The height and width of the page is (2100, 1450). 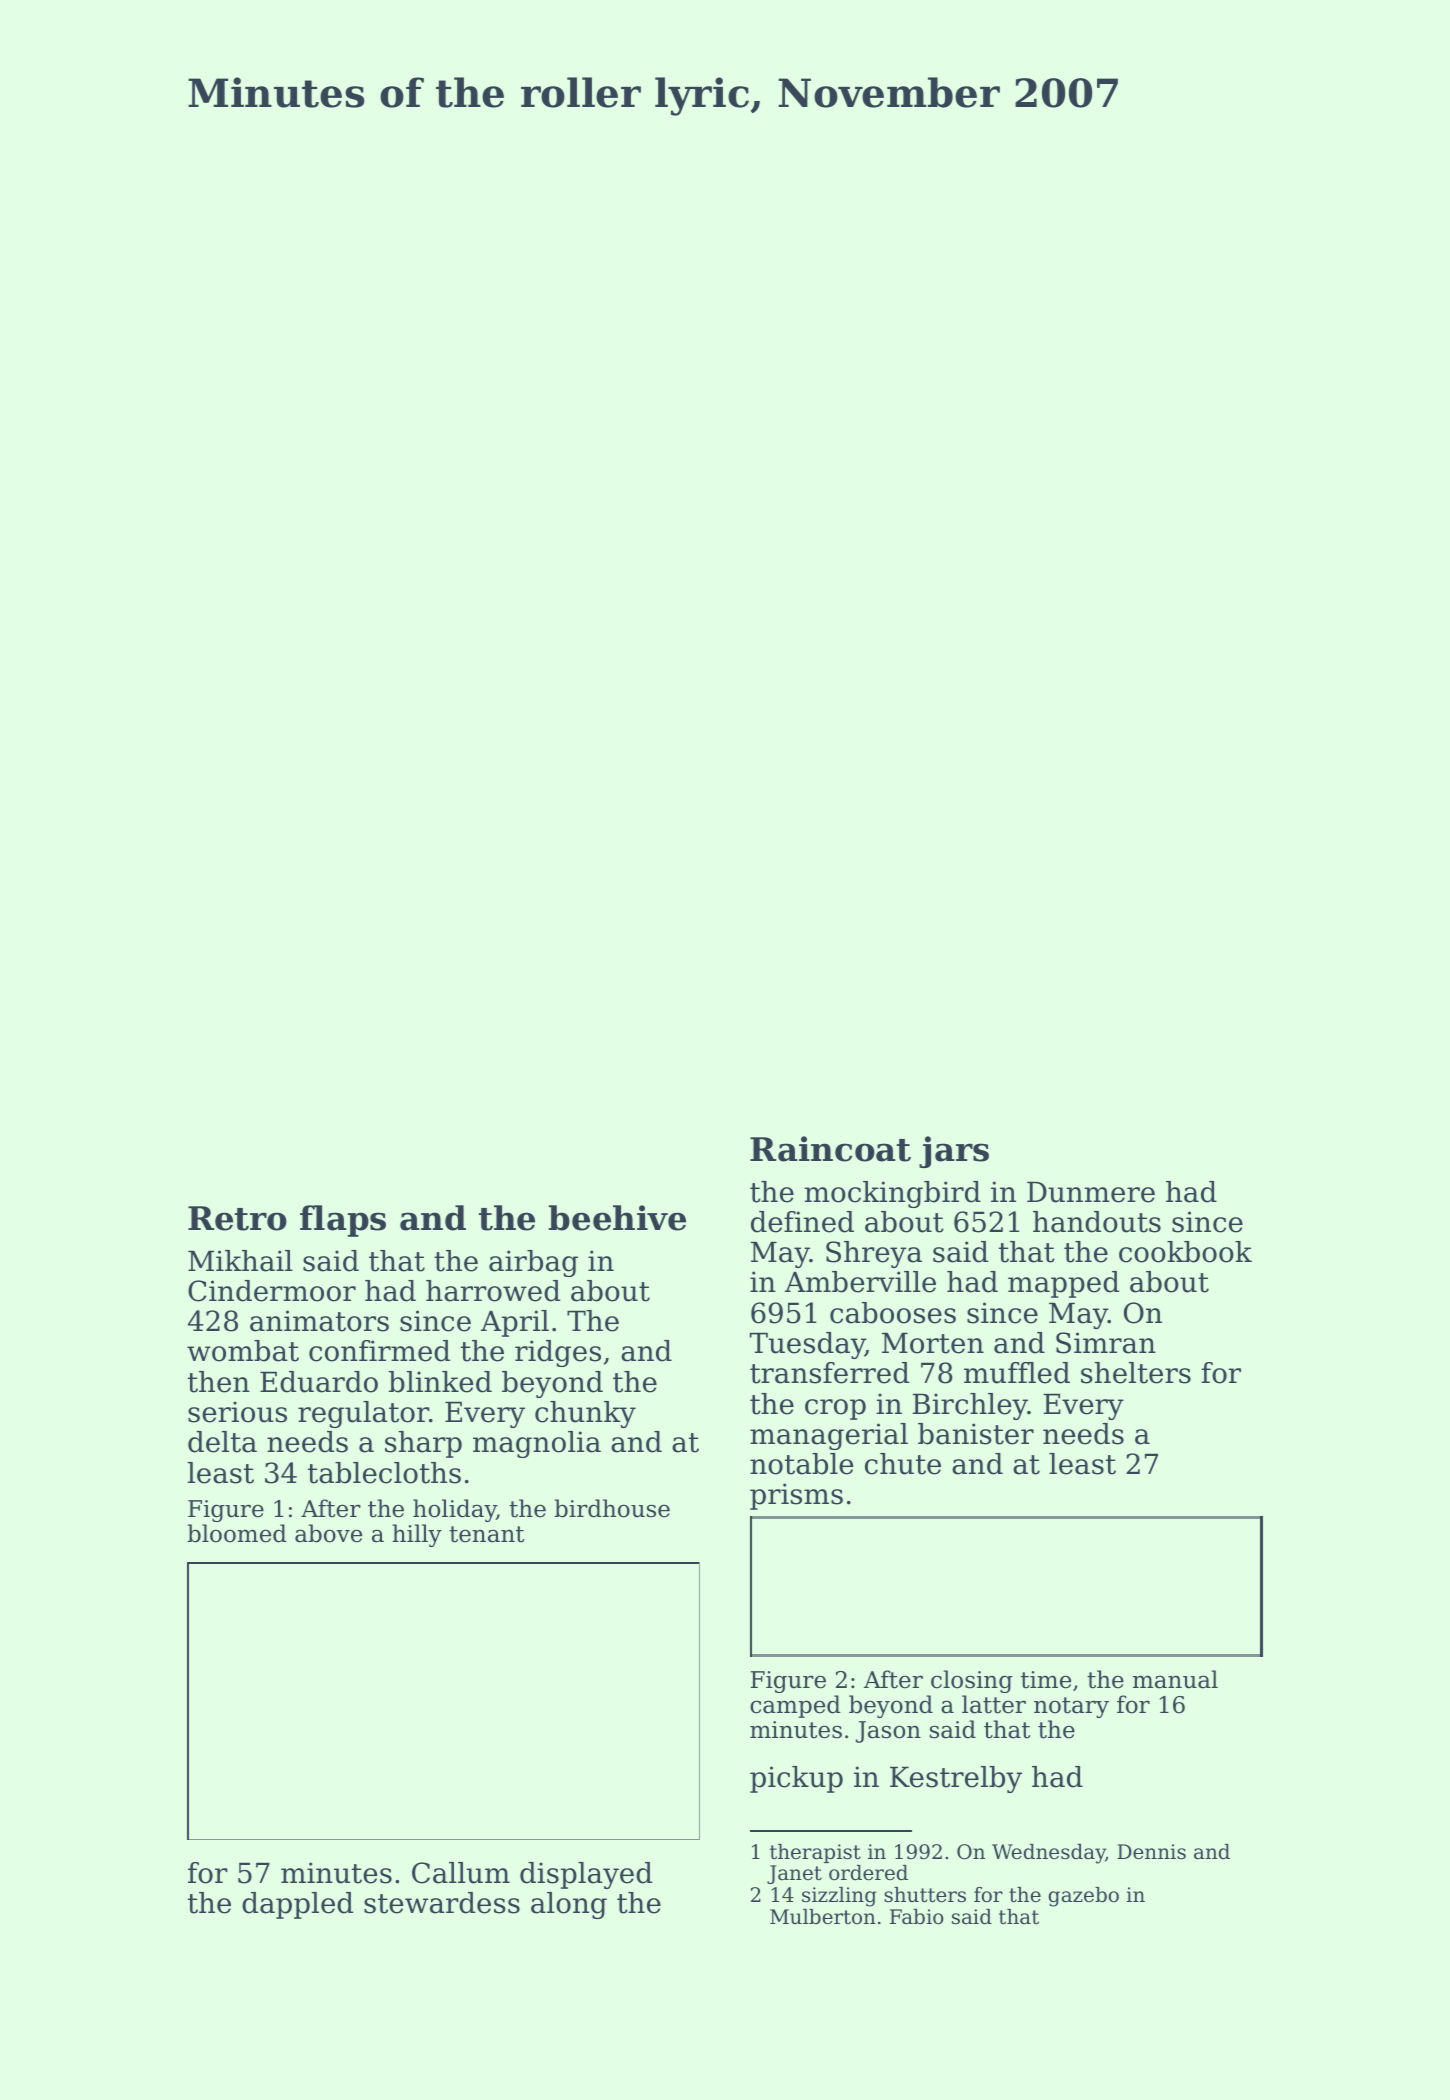 What do you see at coordinates (1091, 1192) in the page?
I see `Dunmere` at bounding box center [1091, 1192].
